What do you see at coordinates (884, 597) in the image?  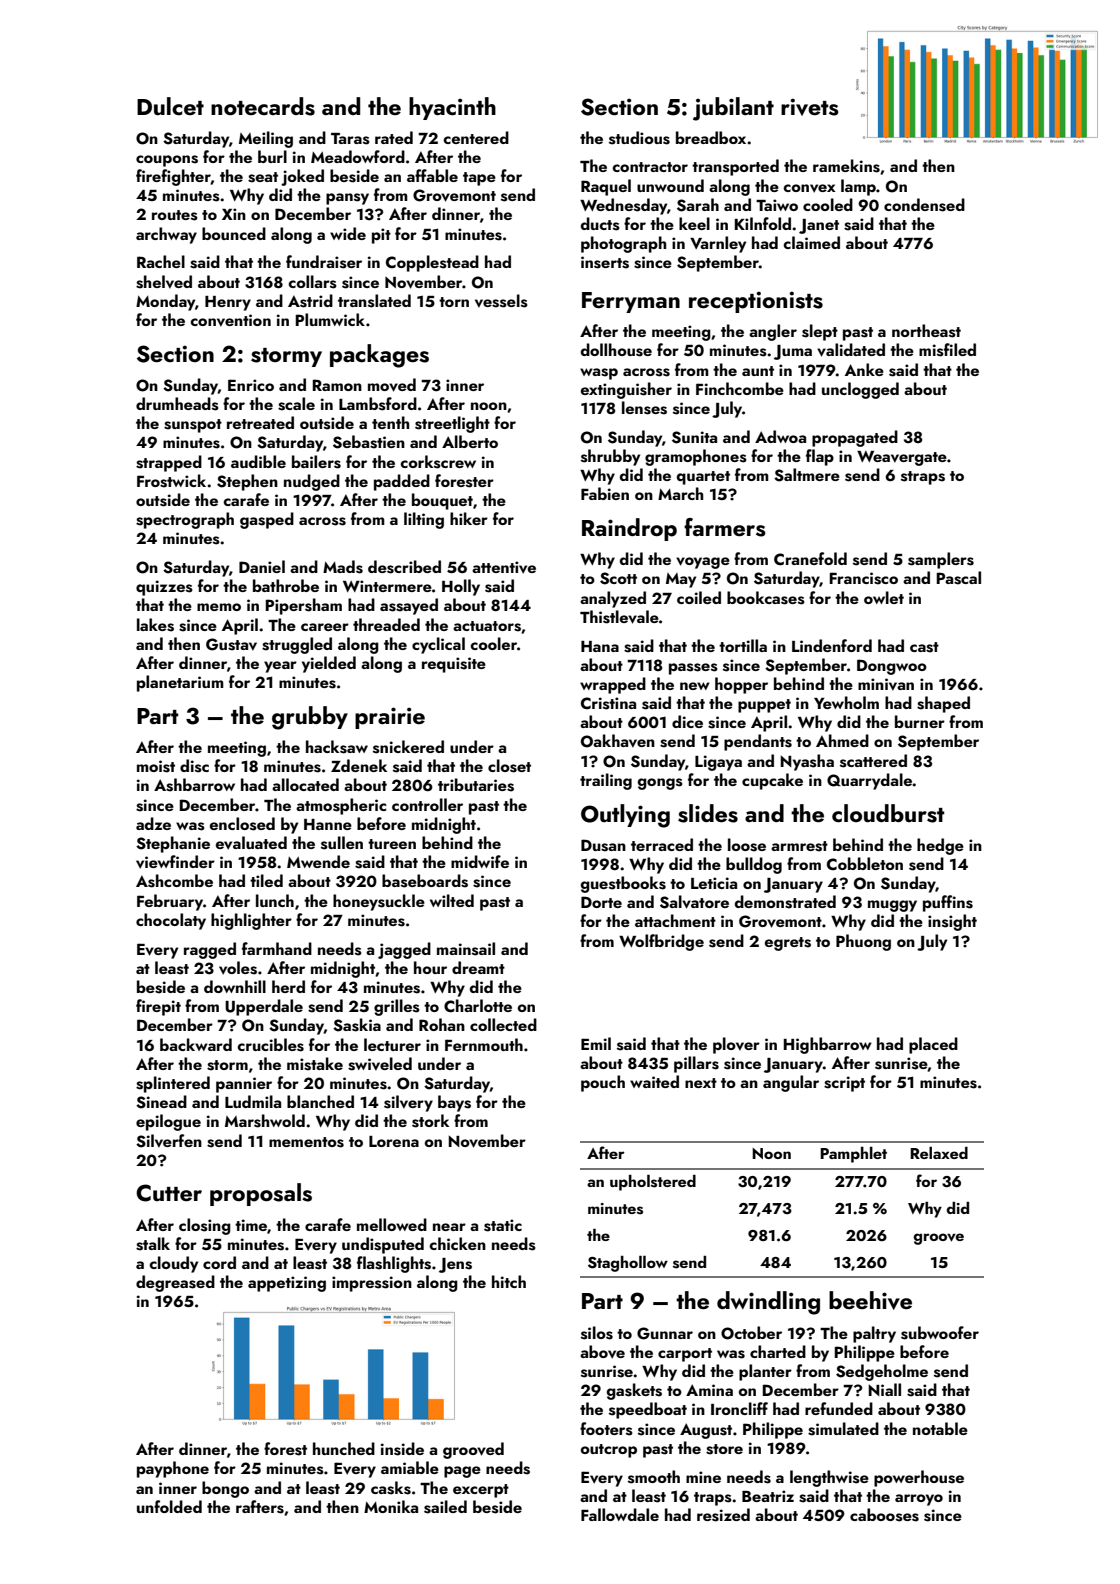 I see `owlet` at bounding box center [884, 597].
